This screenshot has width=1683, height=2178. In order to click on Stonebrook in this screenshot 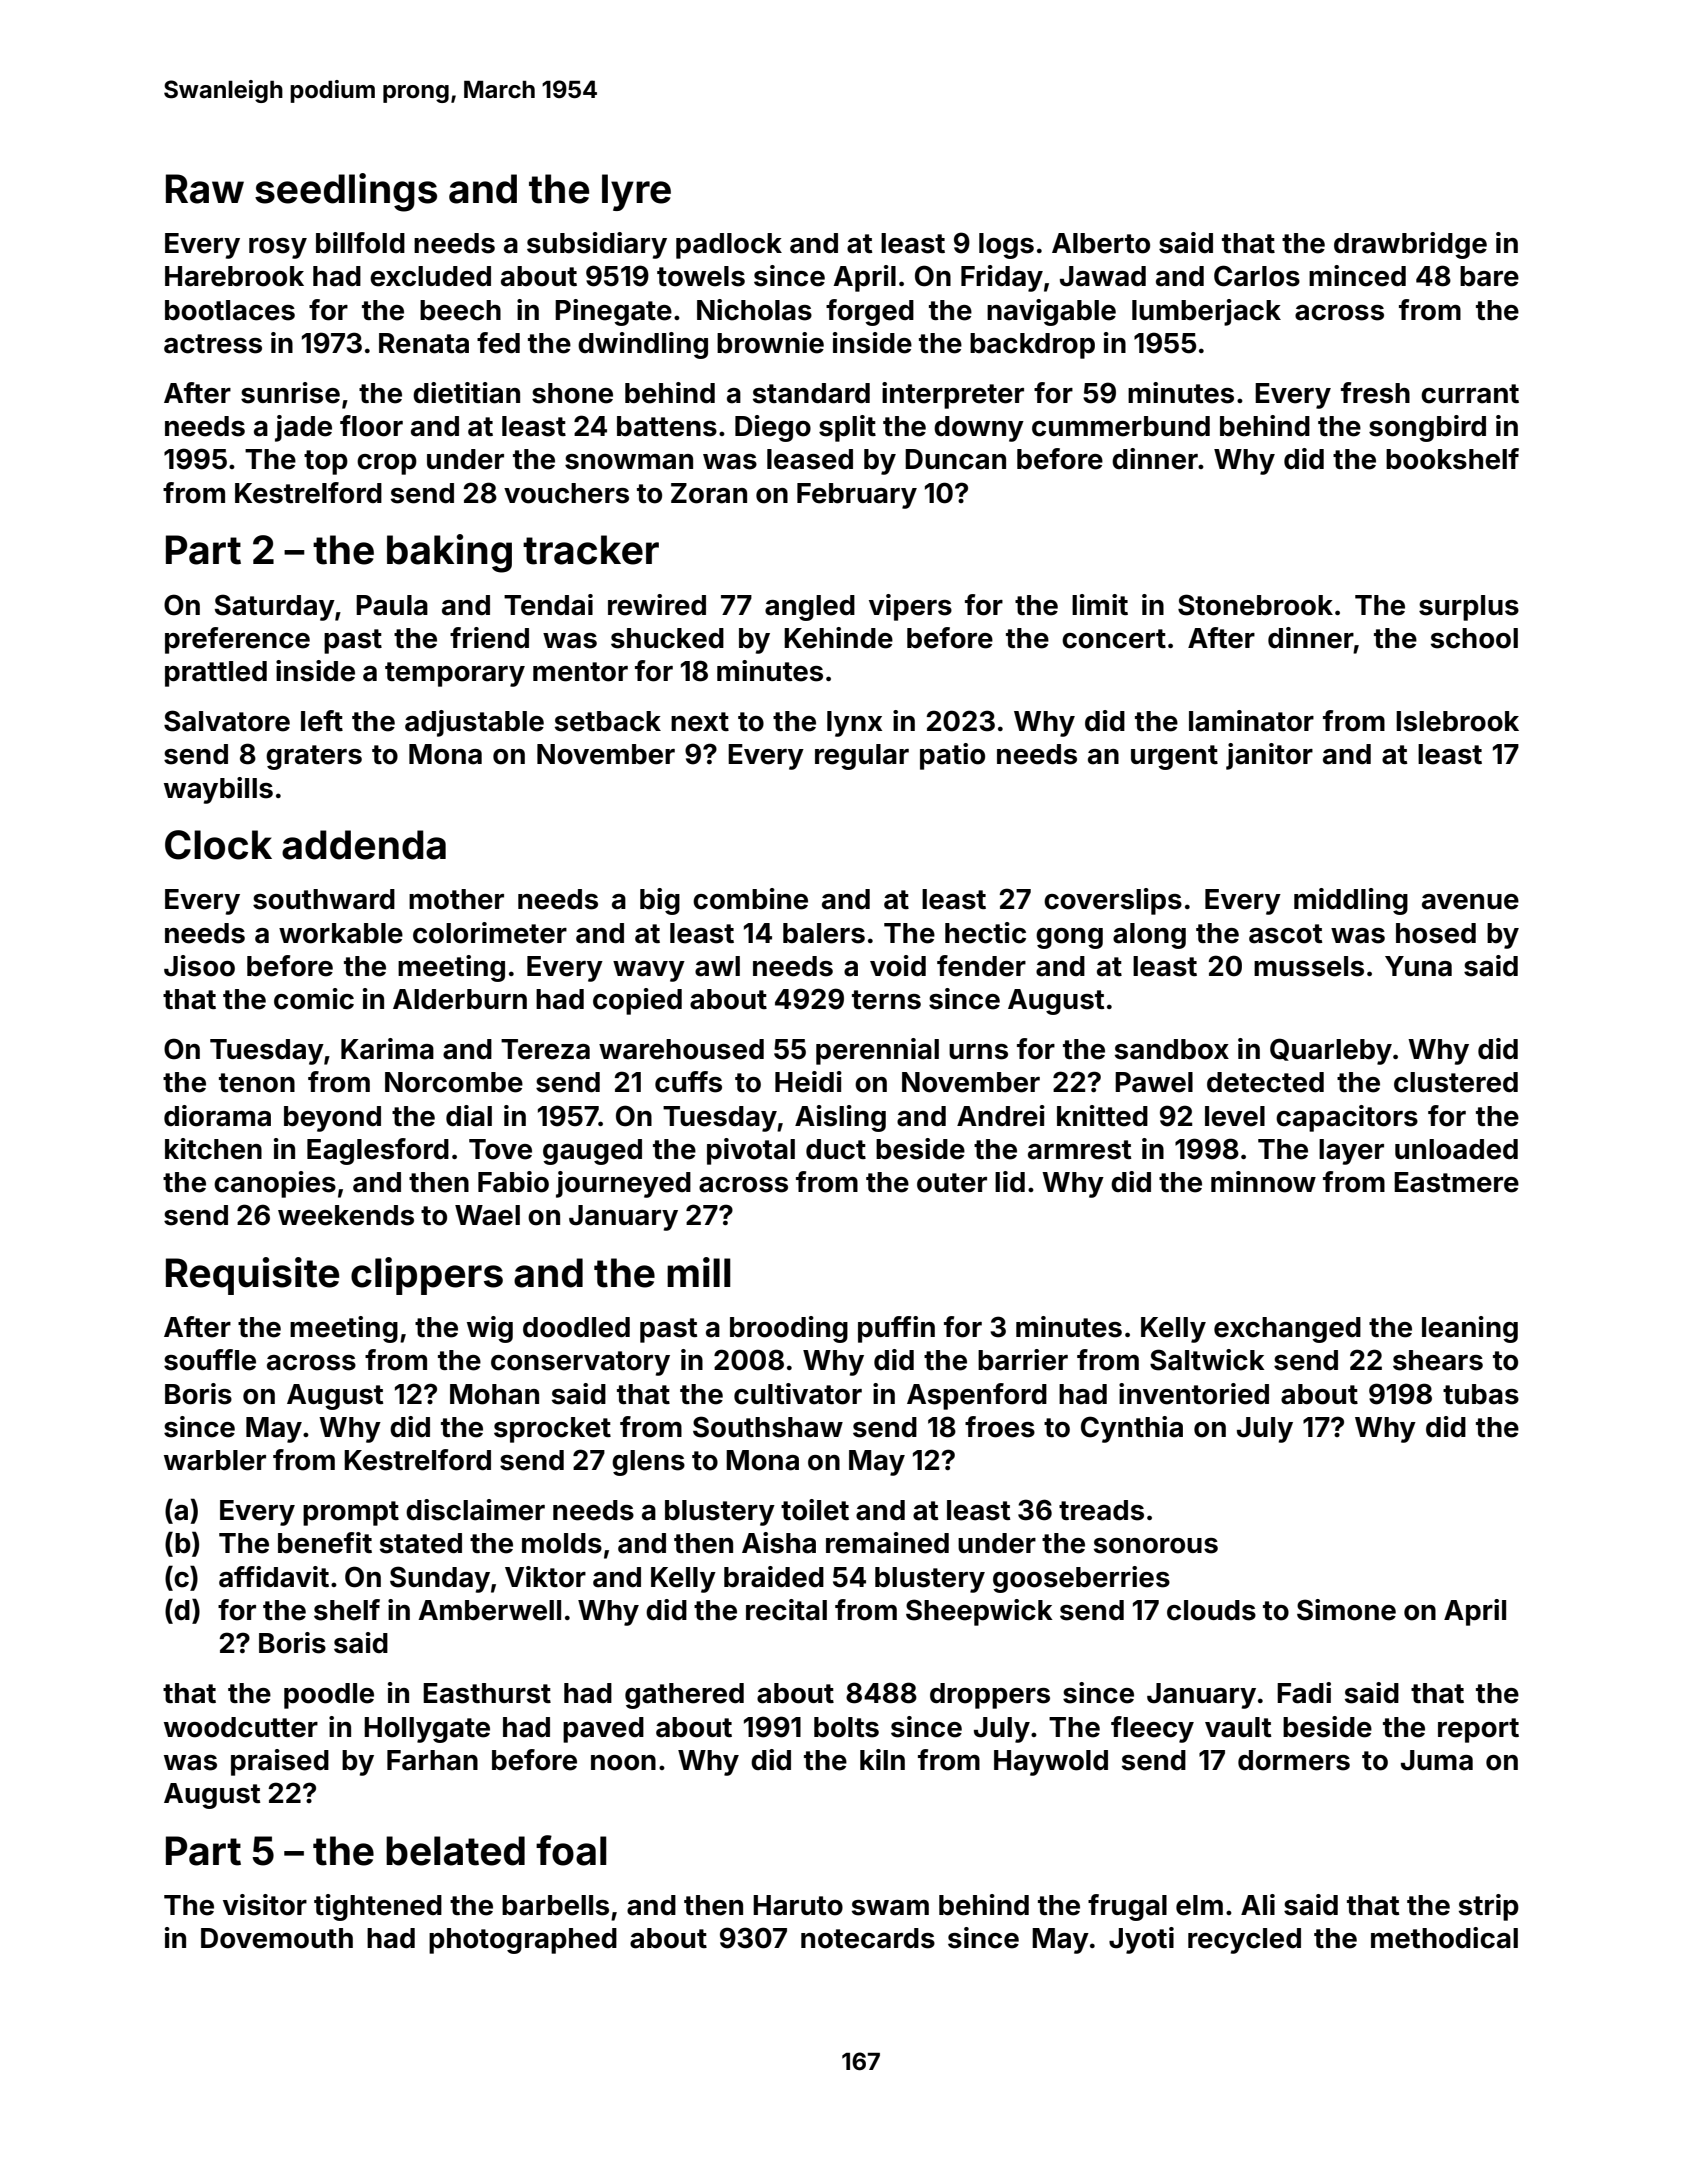, I will do `click(1255, 605)`.
